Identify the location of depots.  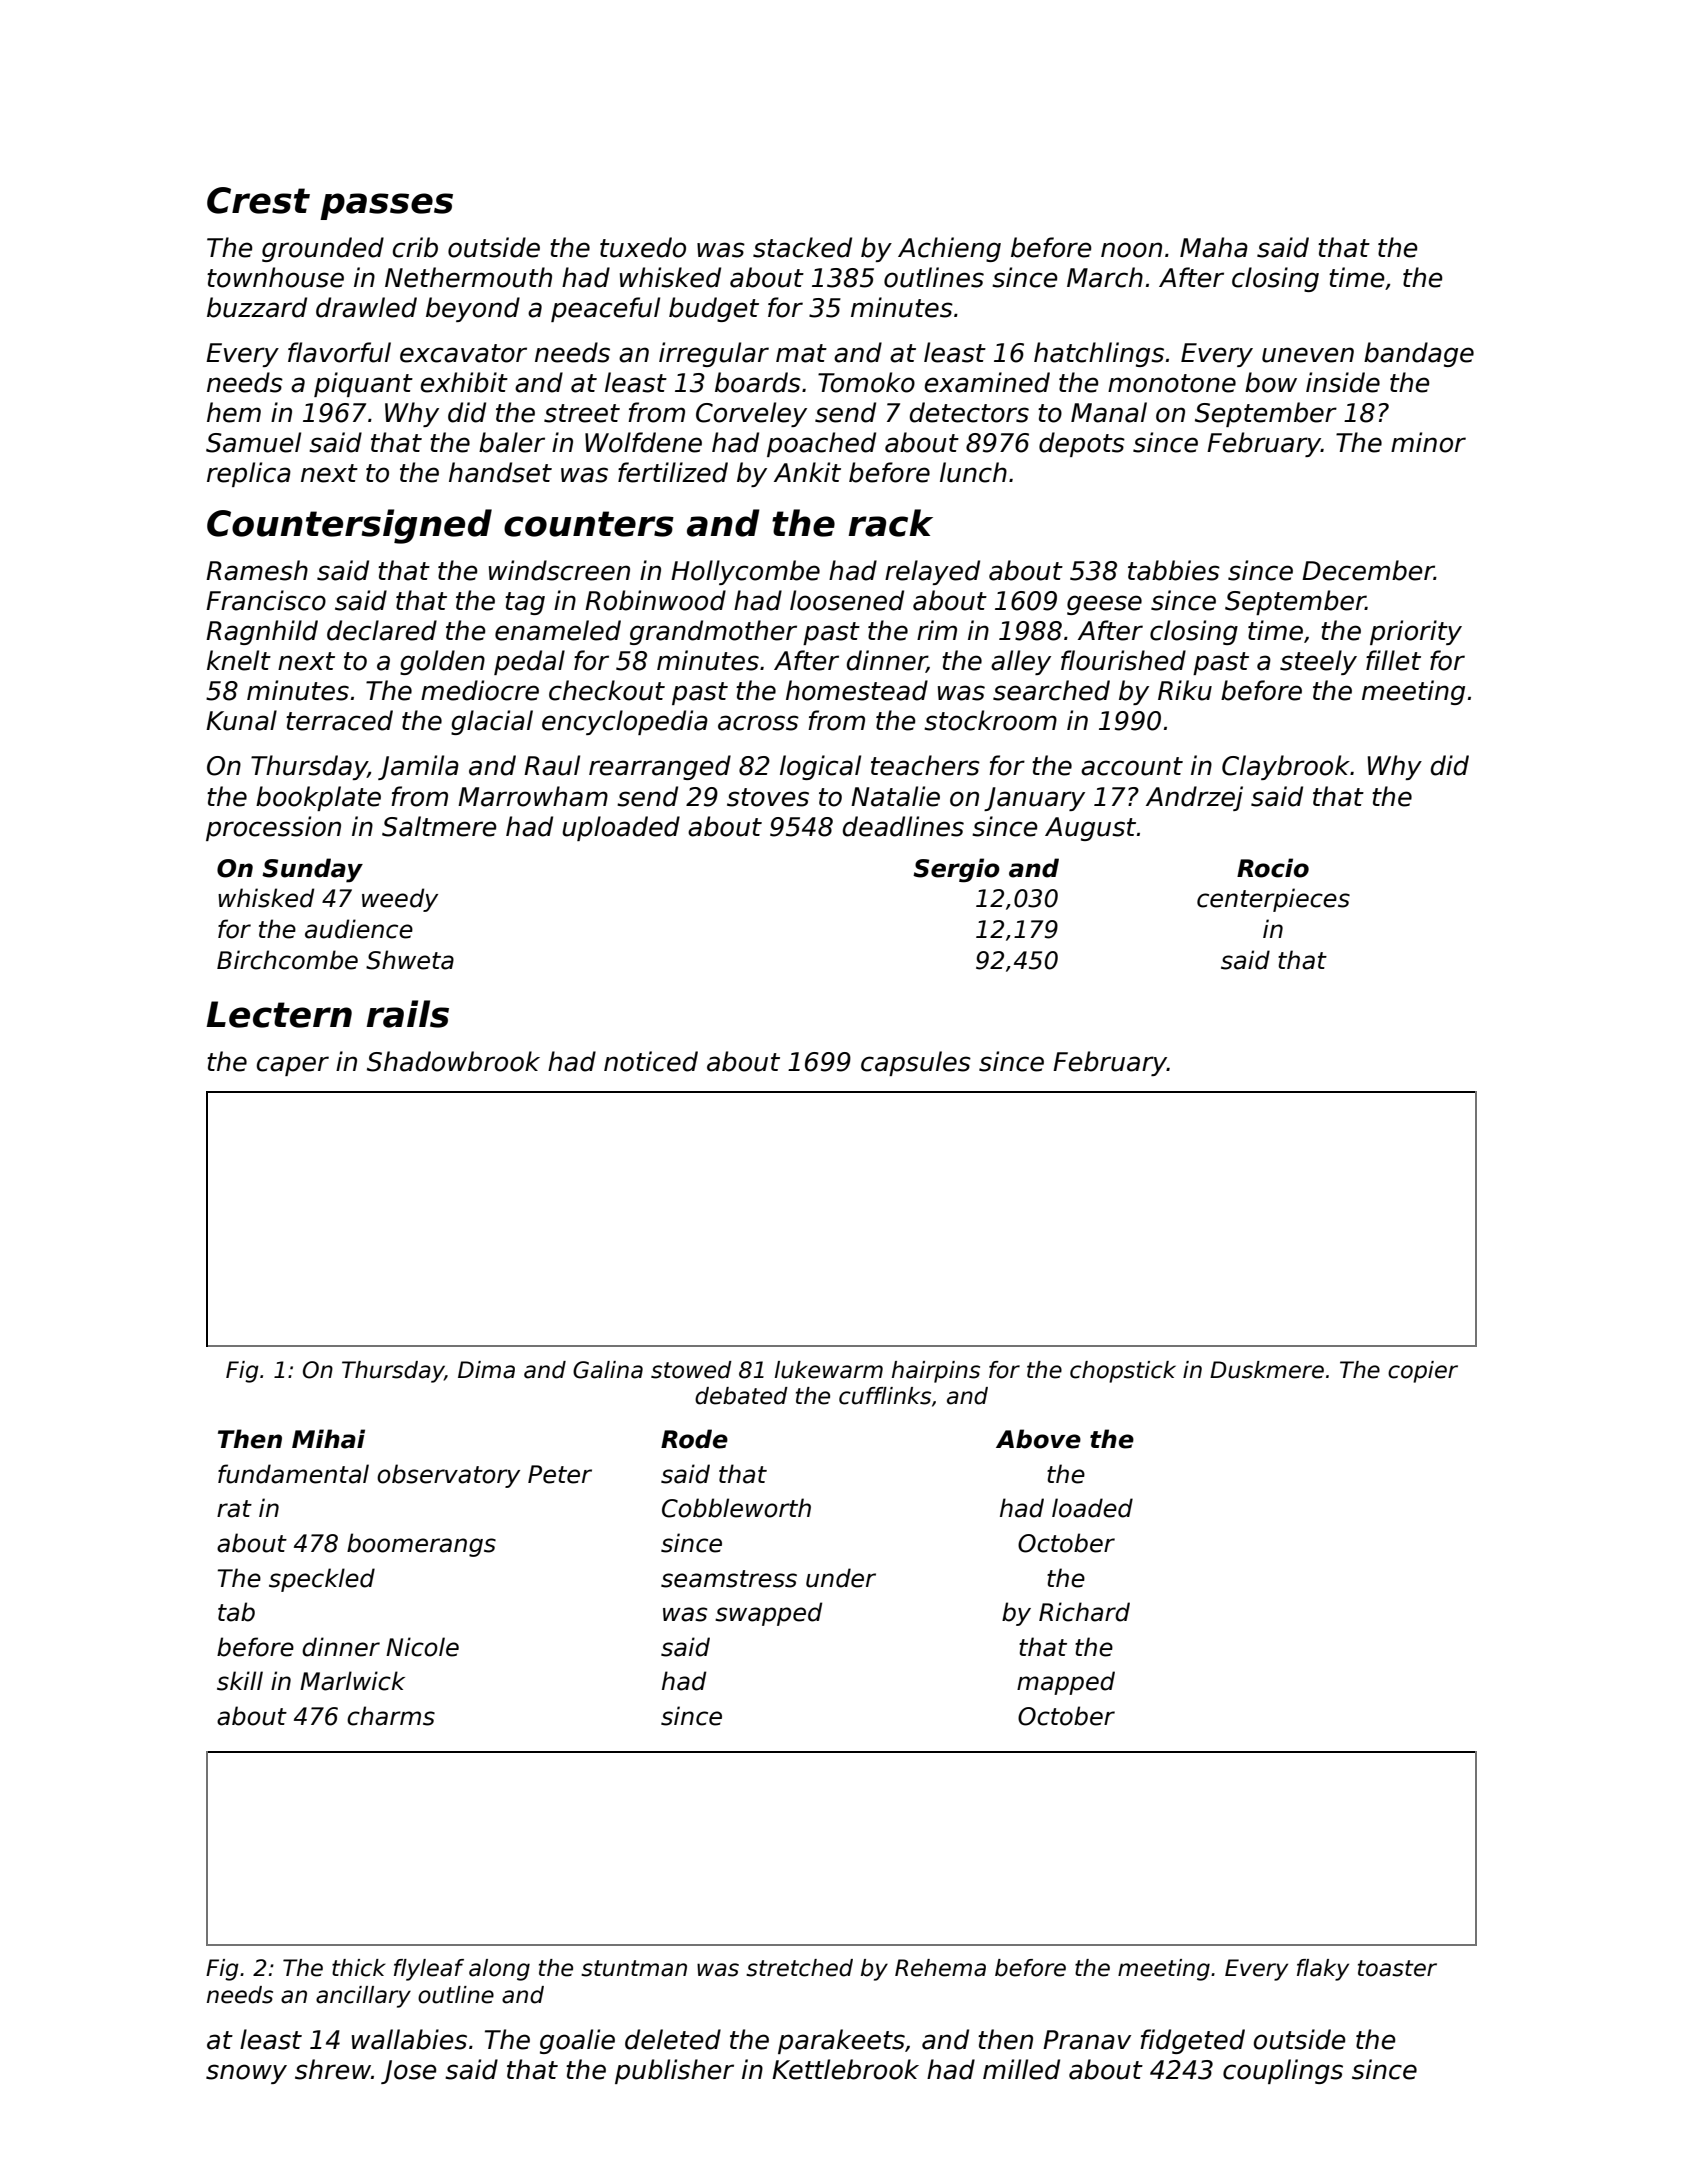
(1082, 444).
